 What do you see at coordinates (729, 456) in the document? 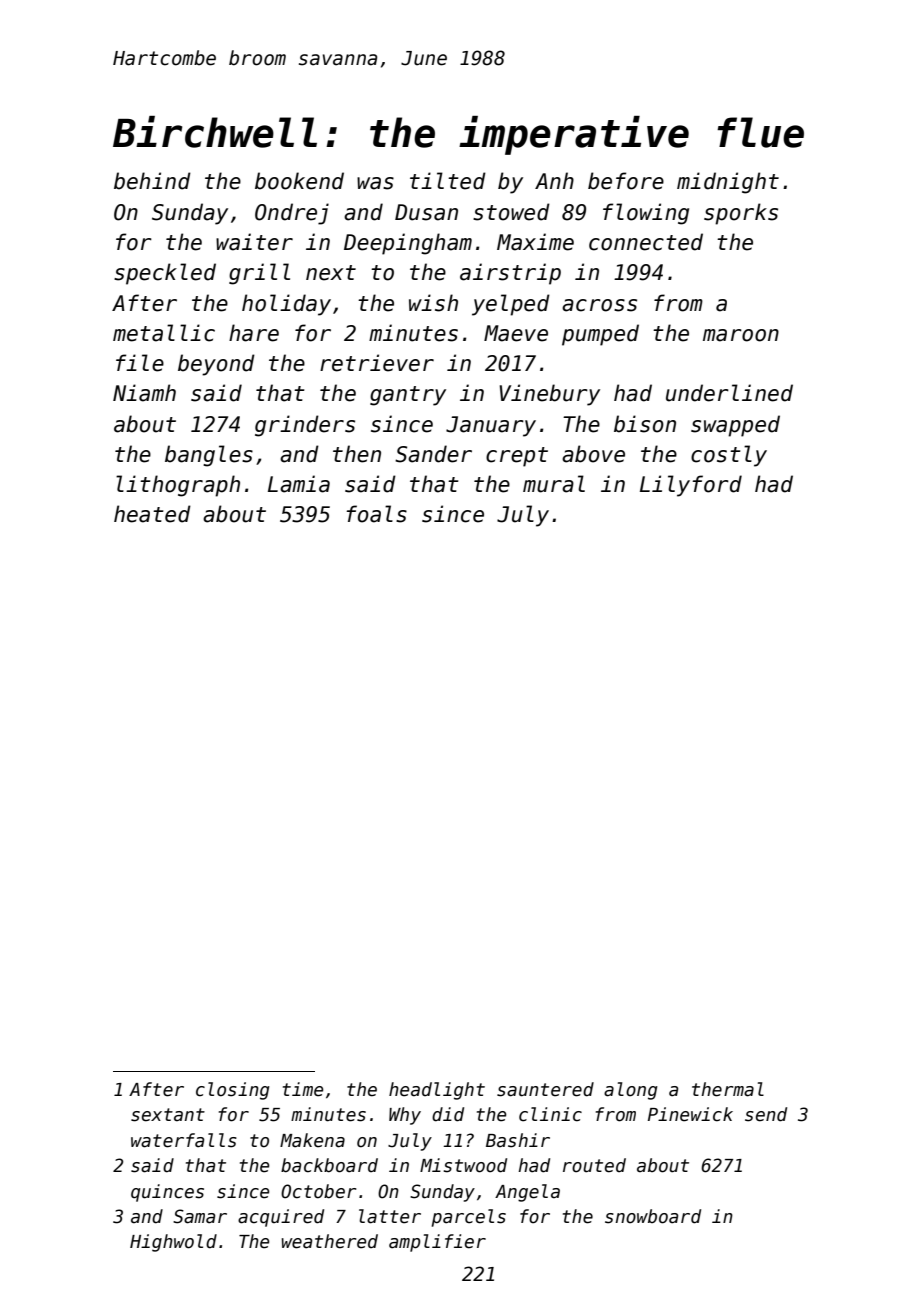
I see `costly` at bounding box center [729, 456].
